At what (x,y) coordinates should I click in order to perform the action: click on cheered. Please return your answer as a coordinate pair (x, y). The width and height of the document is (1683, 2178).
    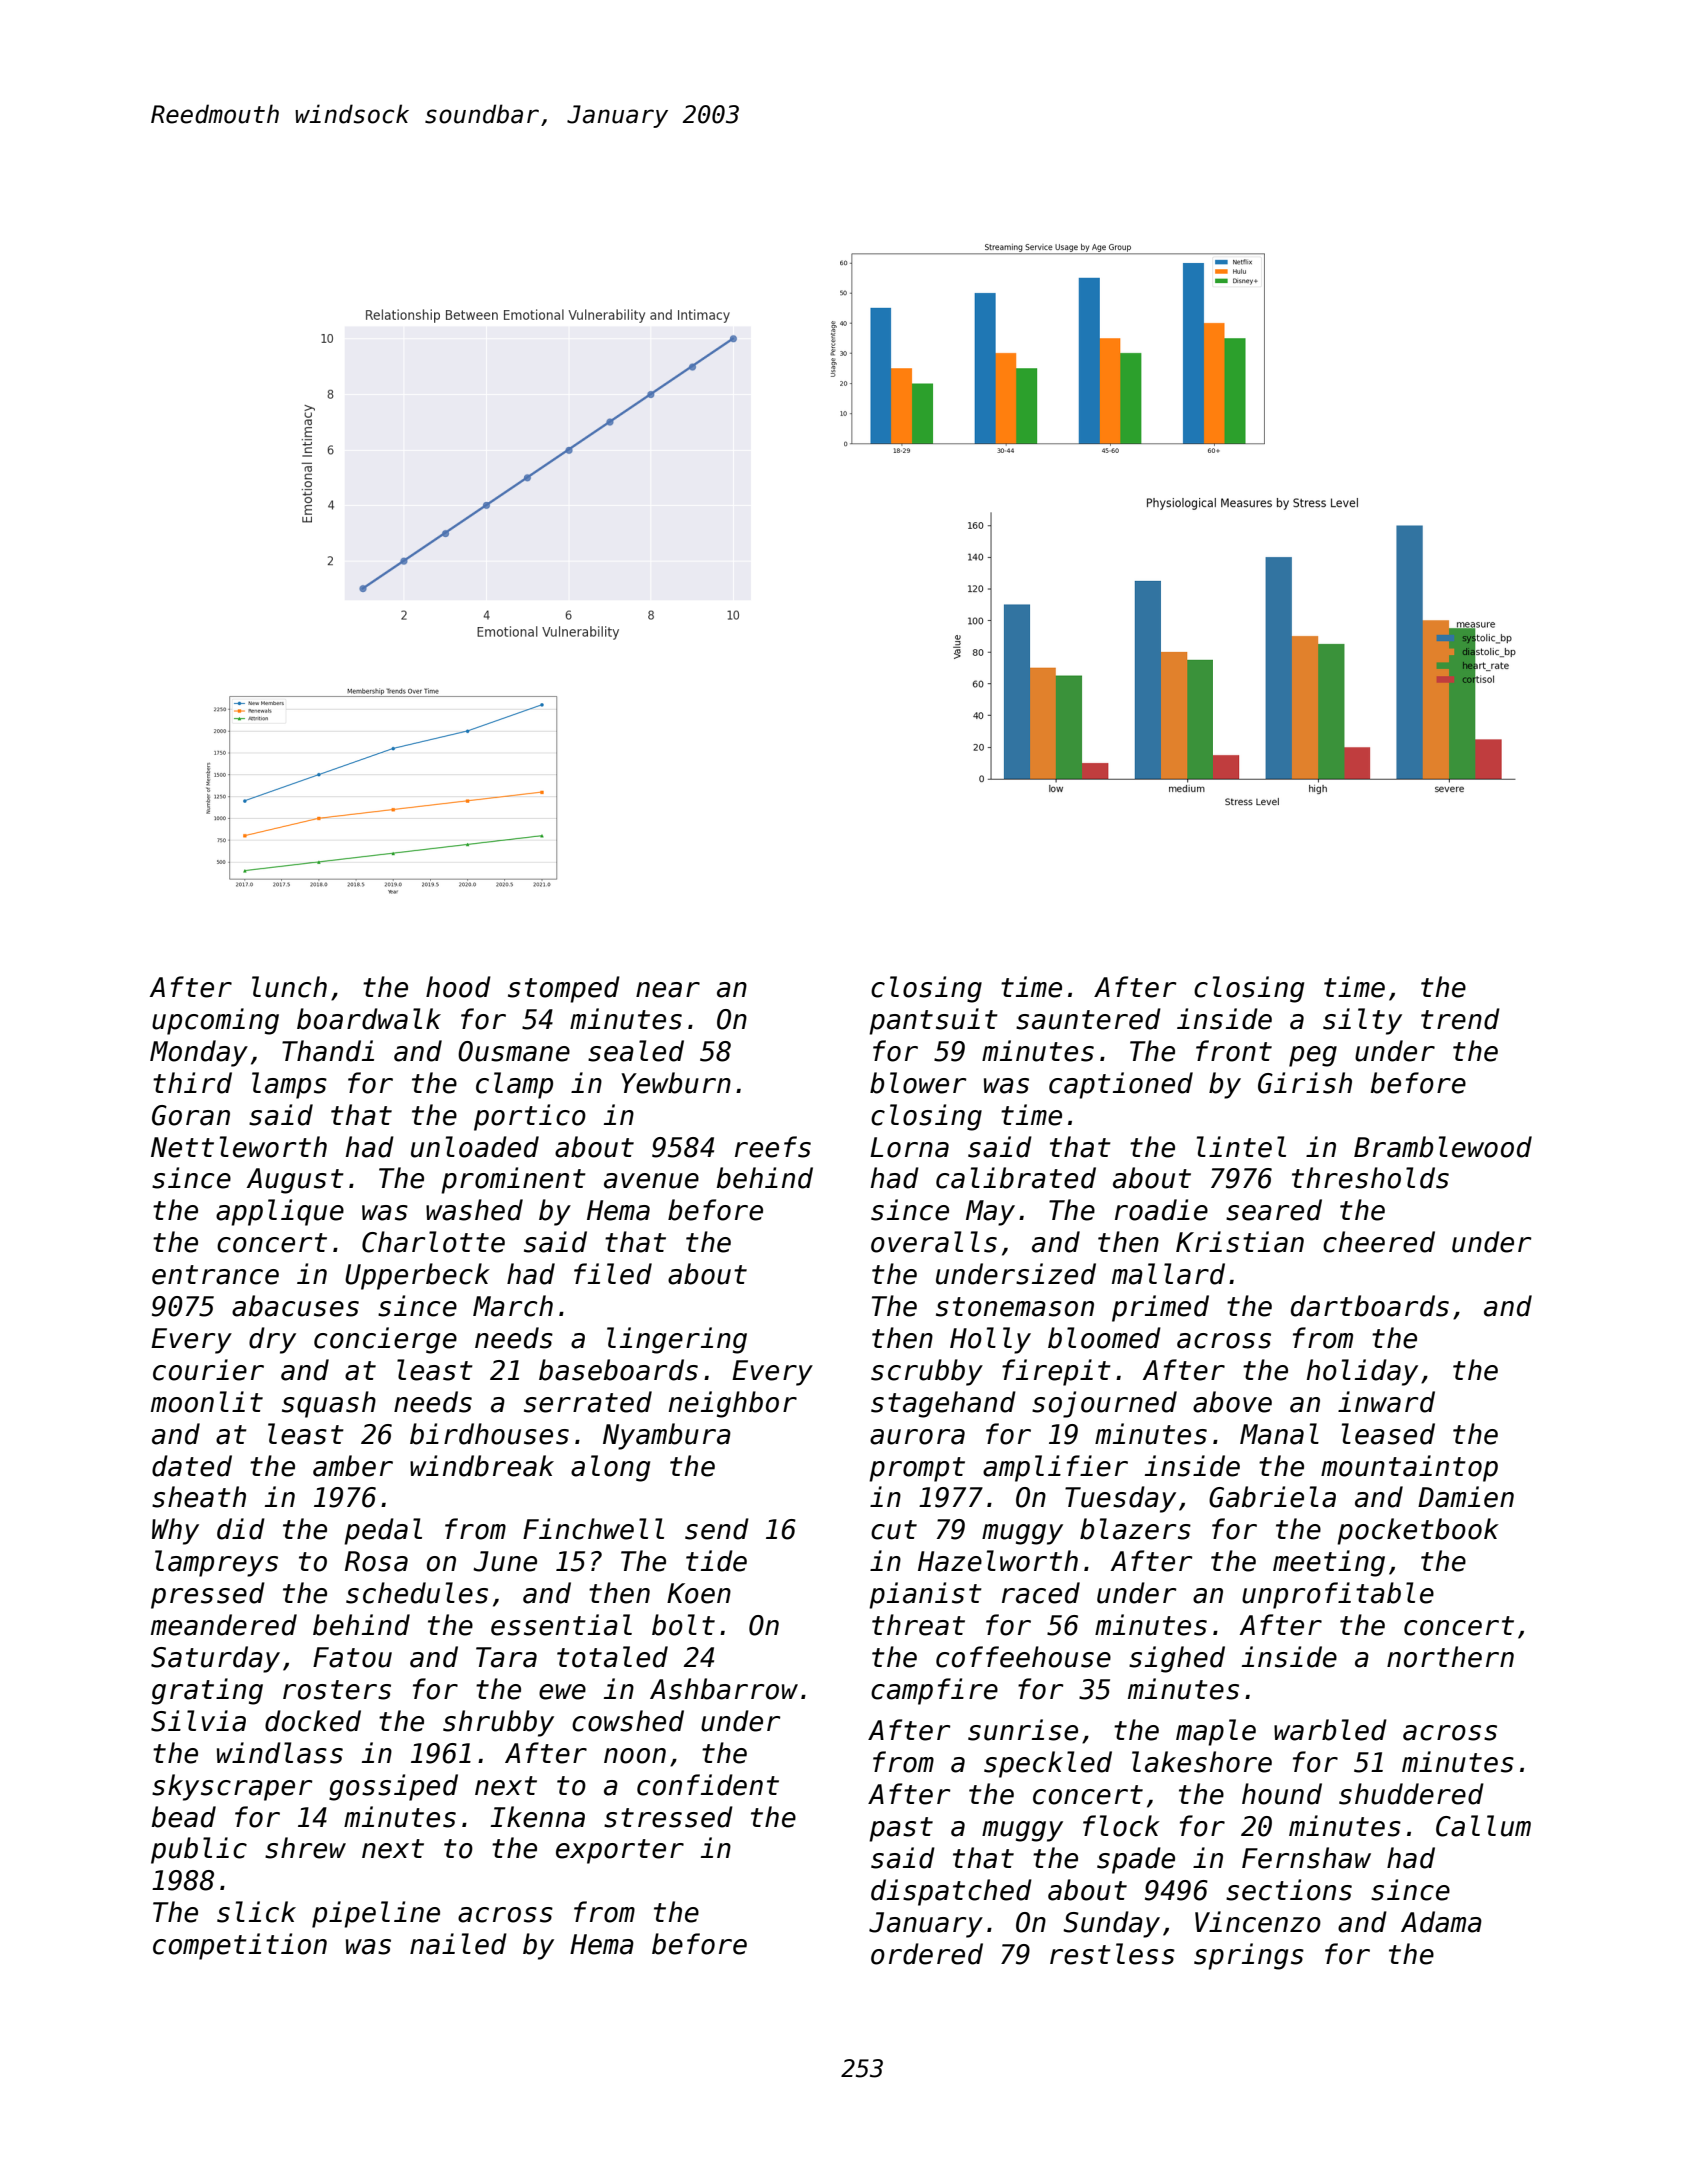
    Looking at the image, I should click on (1379, 1242).
